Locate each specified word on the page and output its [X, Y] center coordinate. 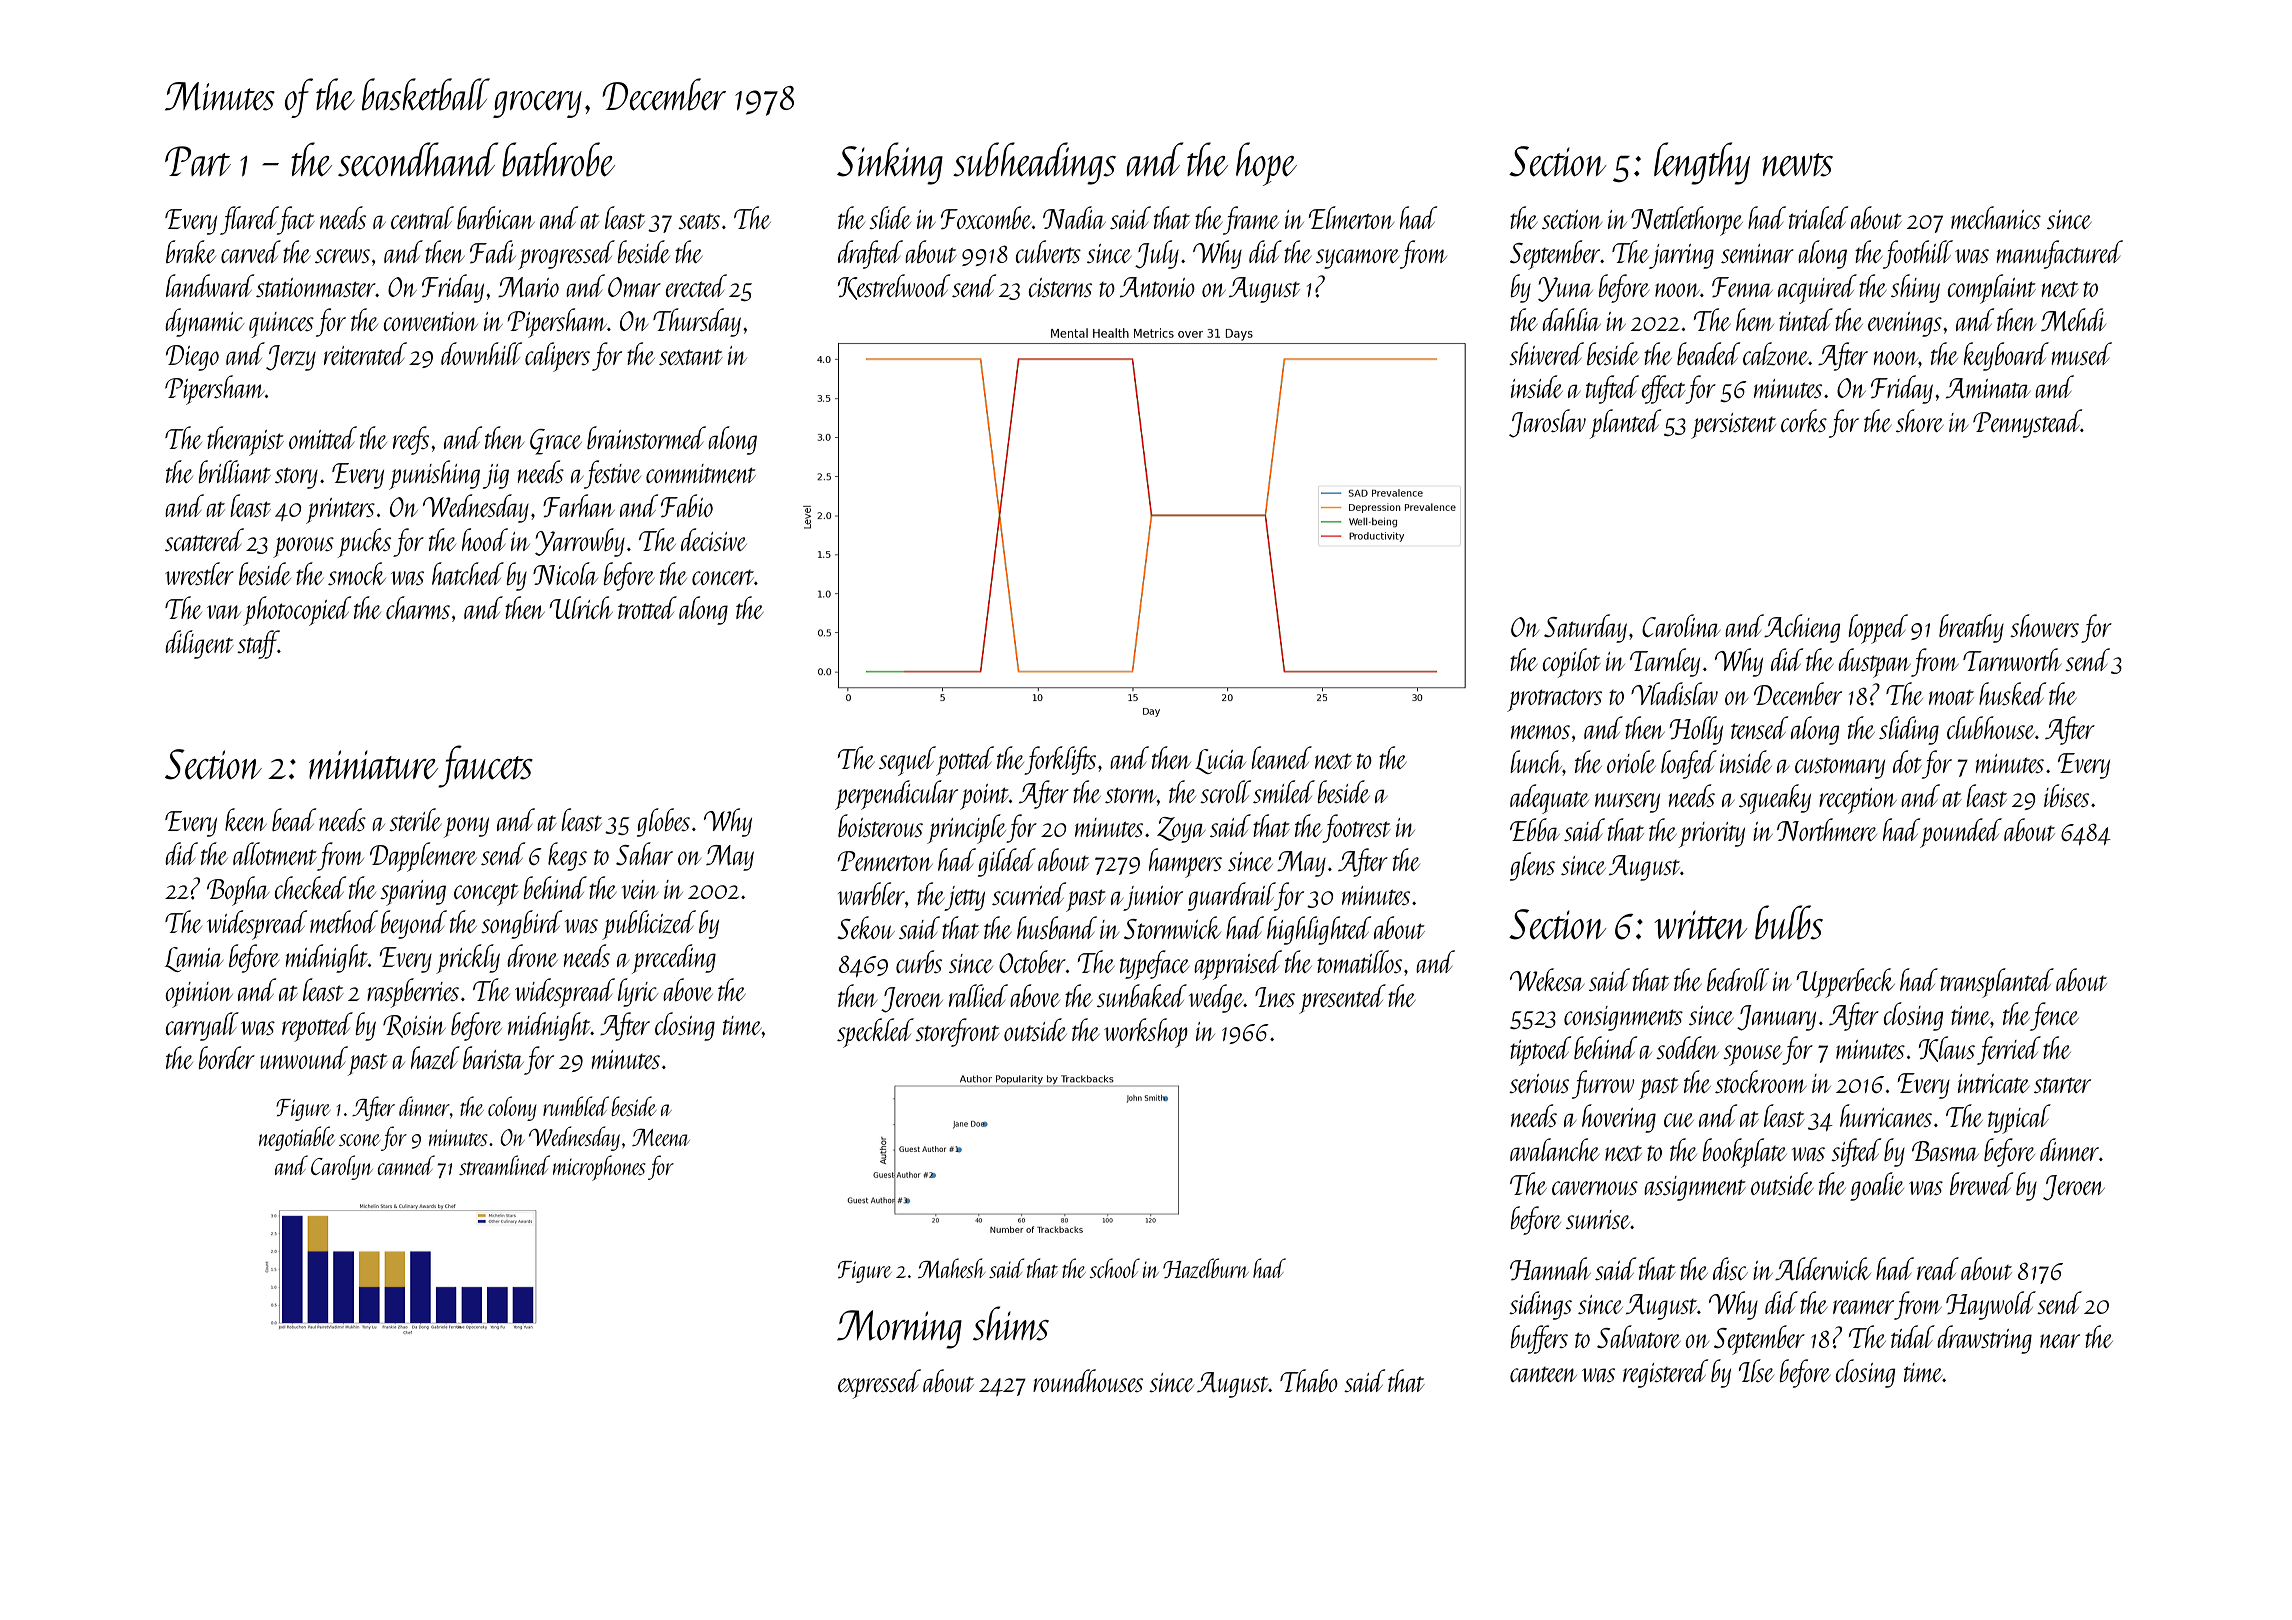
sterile [415, 819]
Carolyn [342, 1167]
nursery [1627, 803]
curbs [919, 961]
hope [1266, 164]
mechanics [1996, 217]
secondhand [418, 159]
